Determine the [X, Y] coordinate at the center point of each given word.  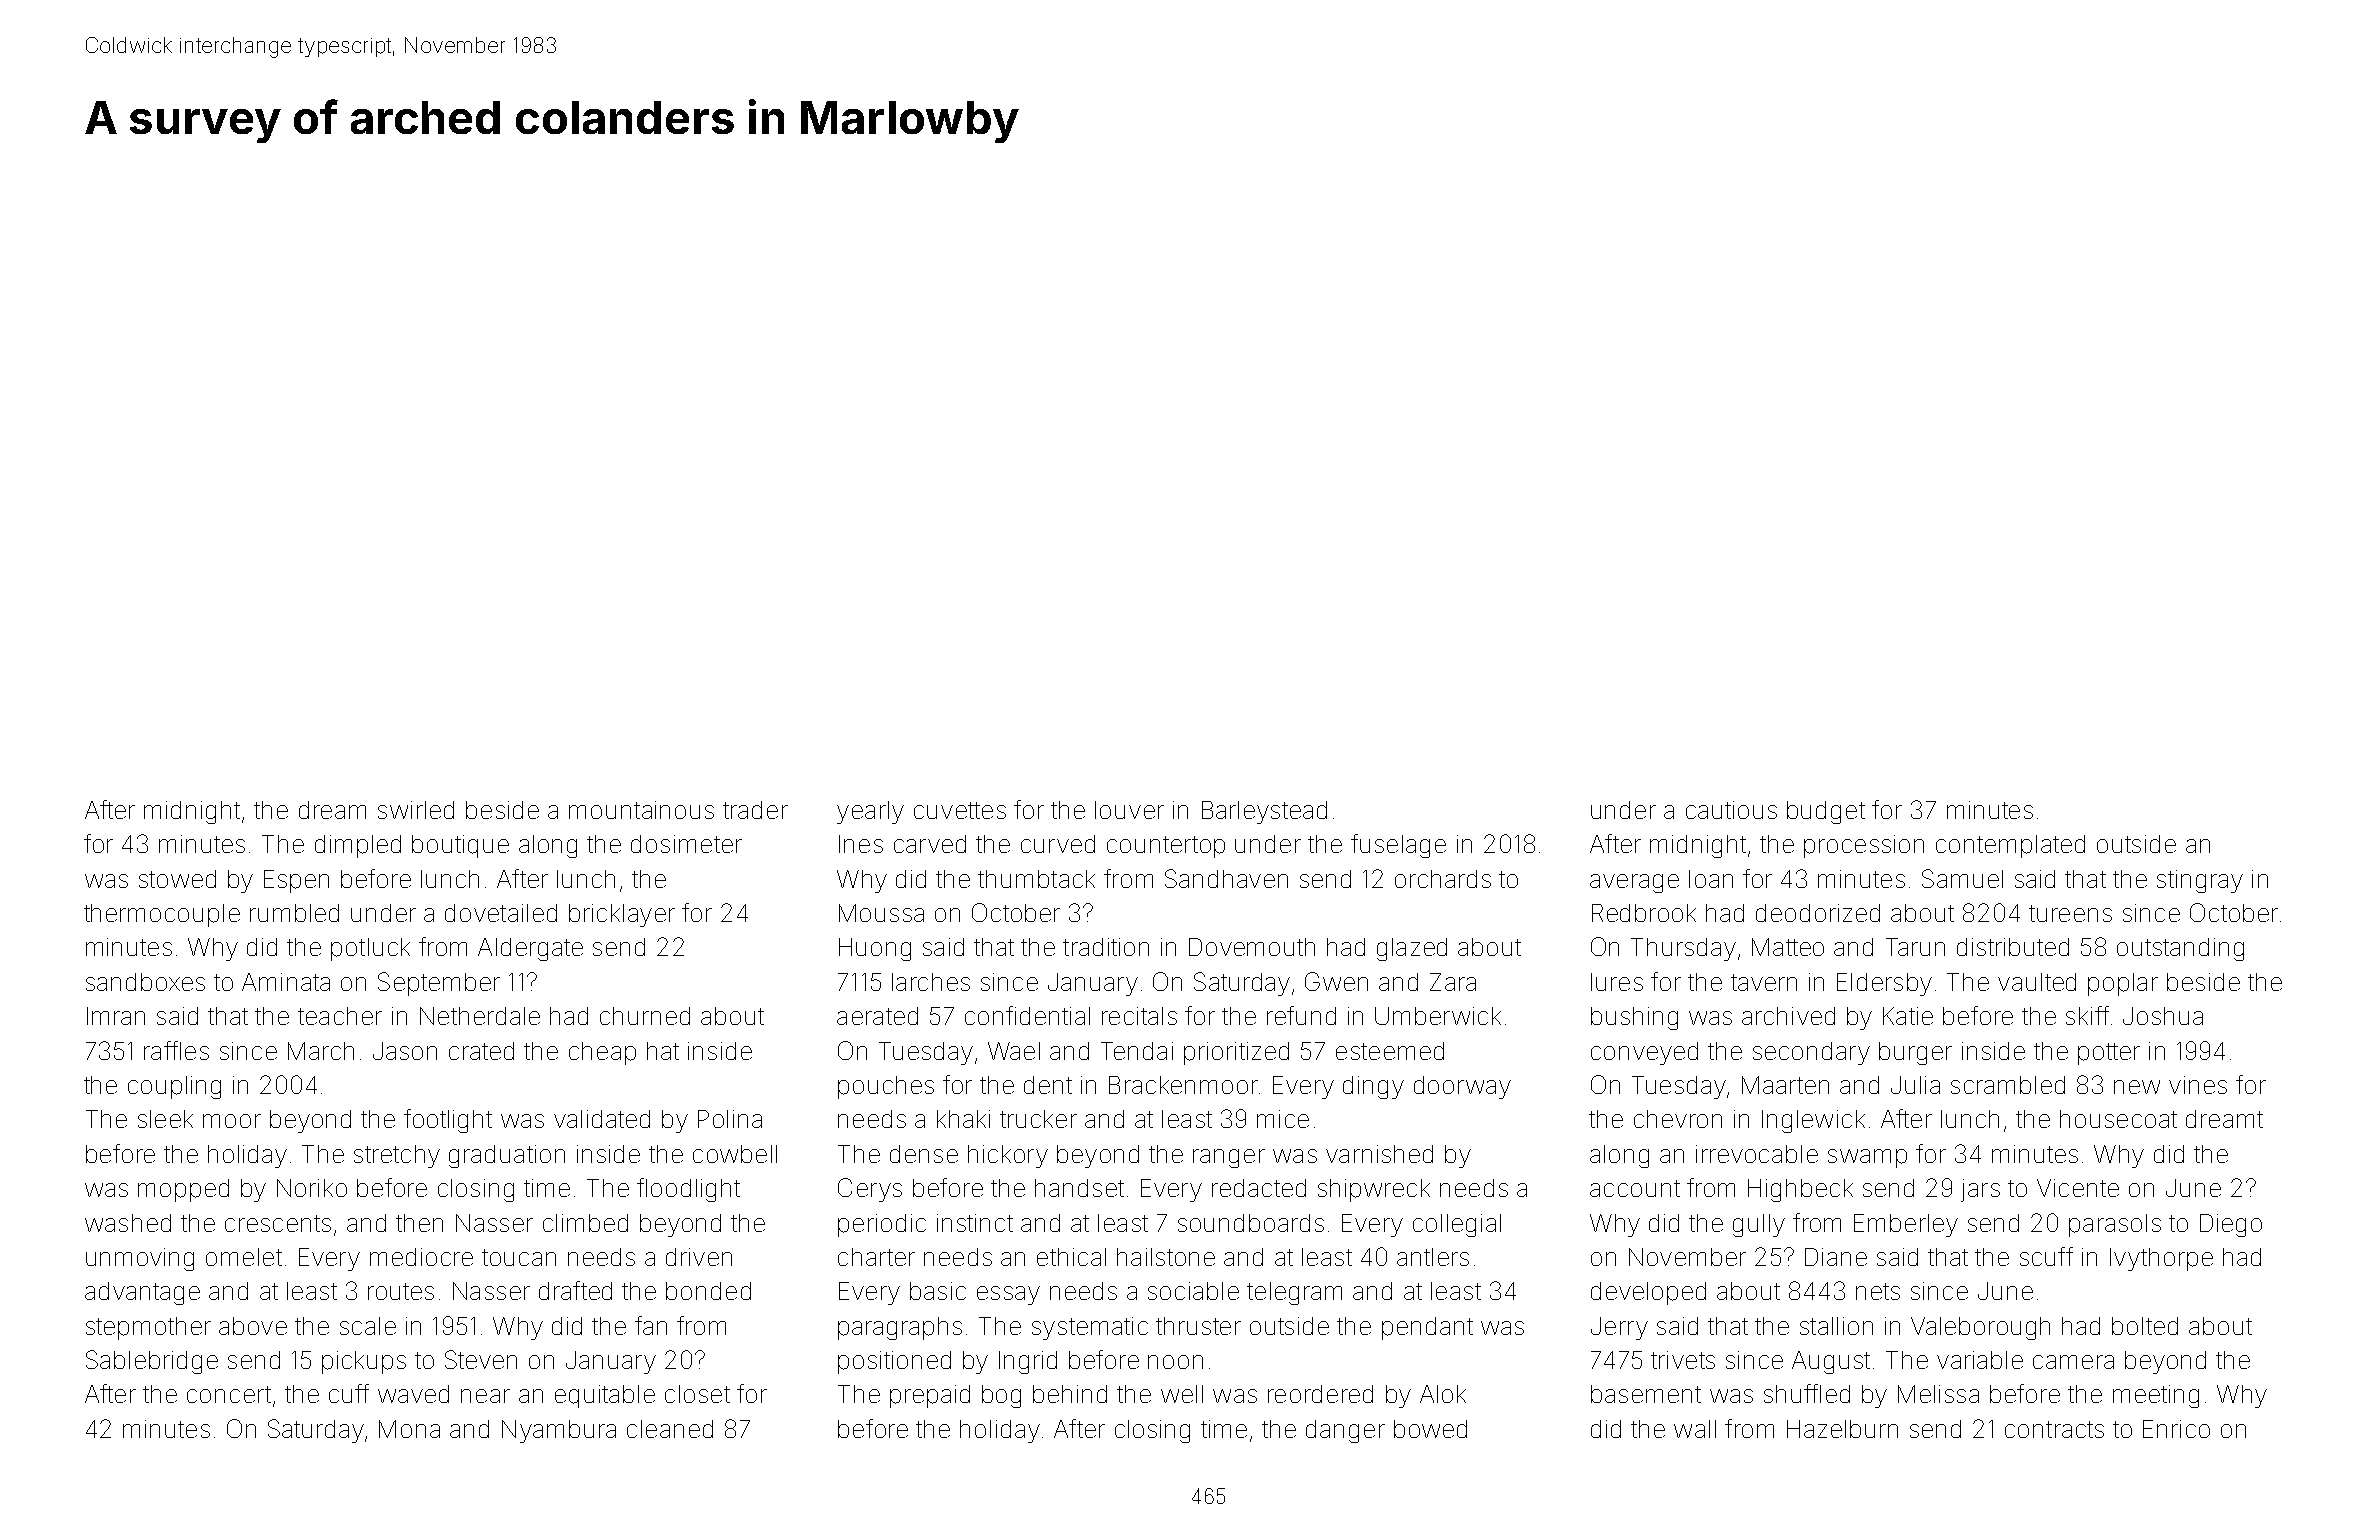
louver [1129, 810]
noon [1175, 1362]
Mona [409, 1429]
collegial [1457, 1225]
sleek [165, 1119]
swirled [416, 810]
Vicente [2078, 1188]
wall [1695, 1429]
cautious [1731, 810]
